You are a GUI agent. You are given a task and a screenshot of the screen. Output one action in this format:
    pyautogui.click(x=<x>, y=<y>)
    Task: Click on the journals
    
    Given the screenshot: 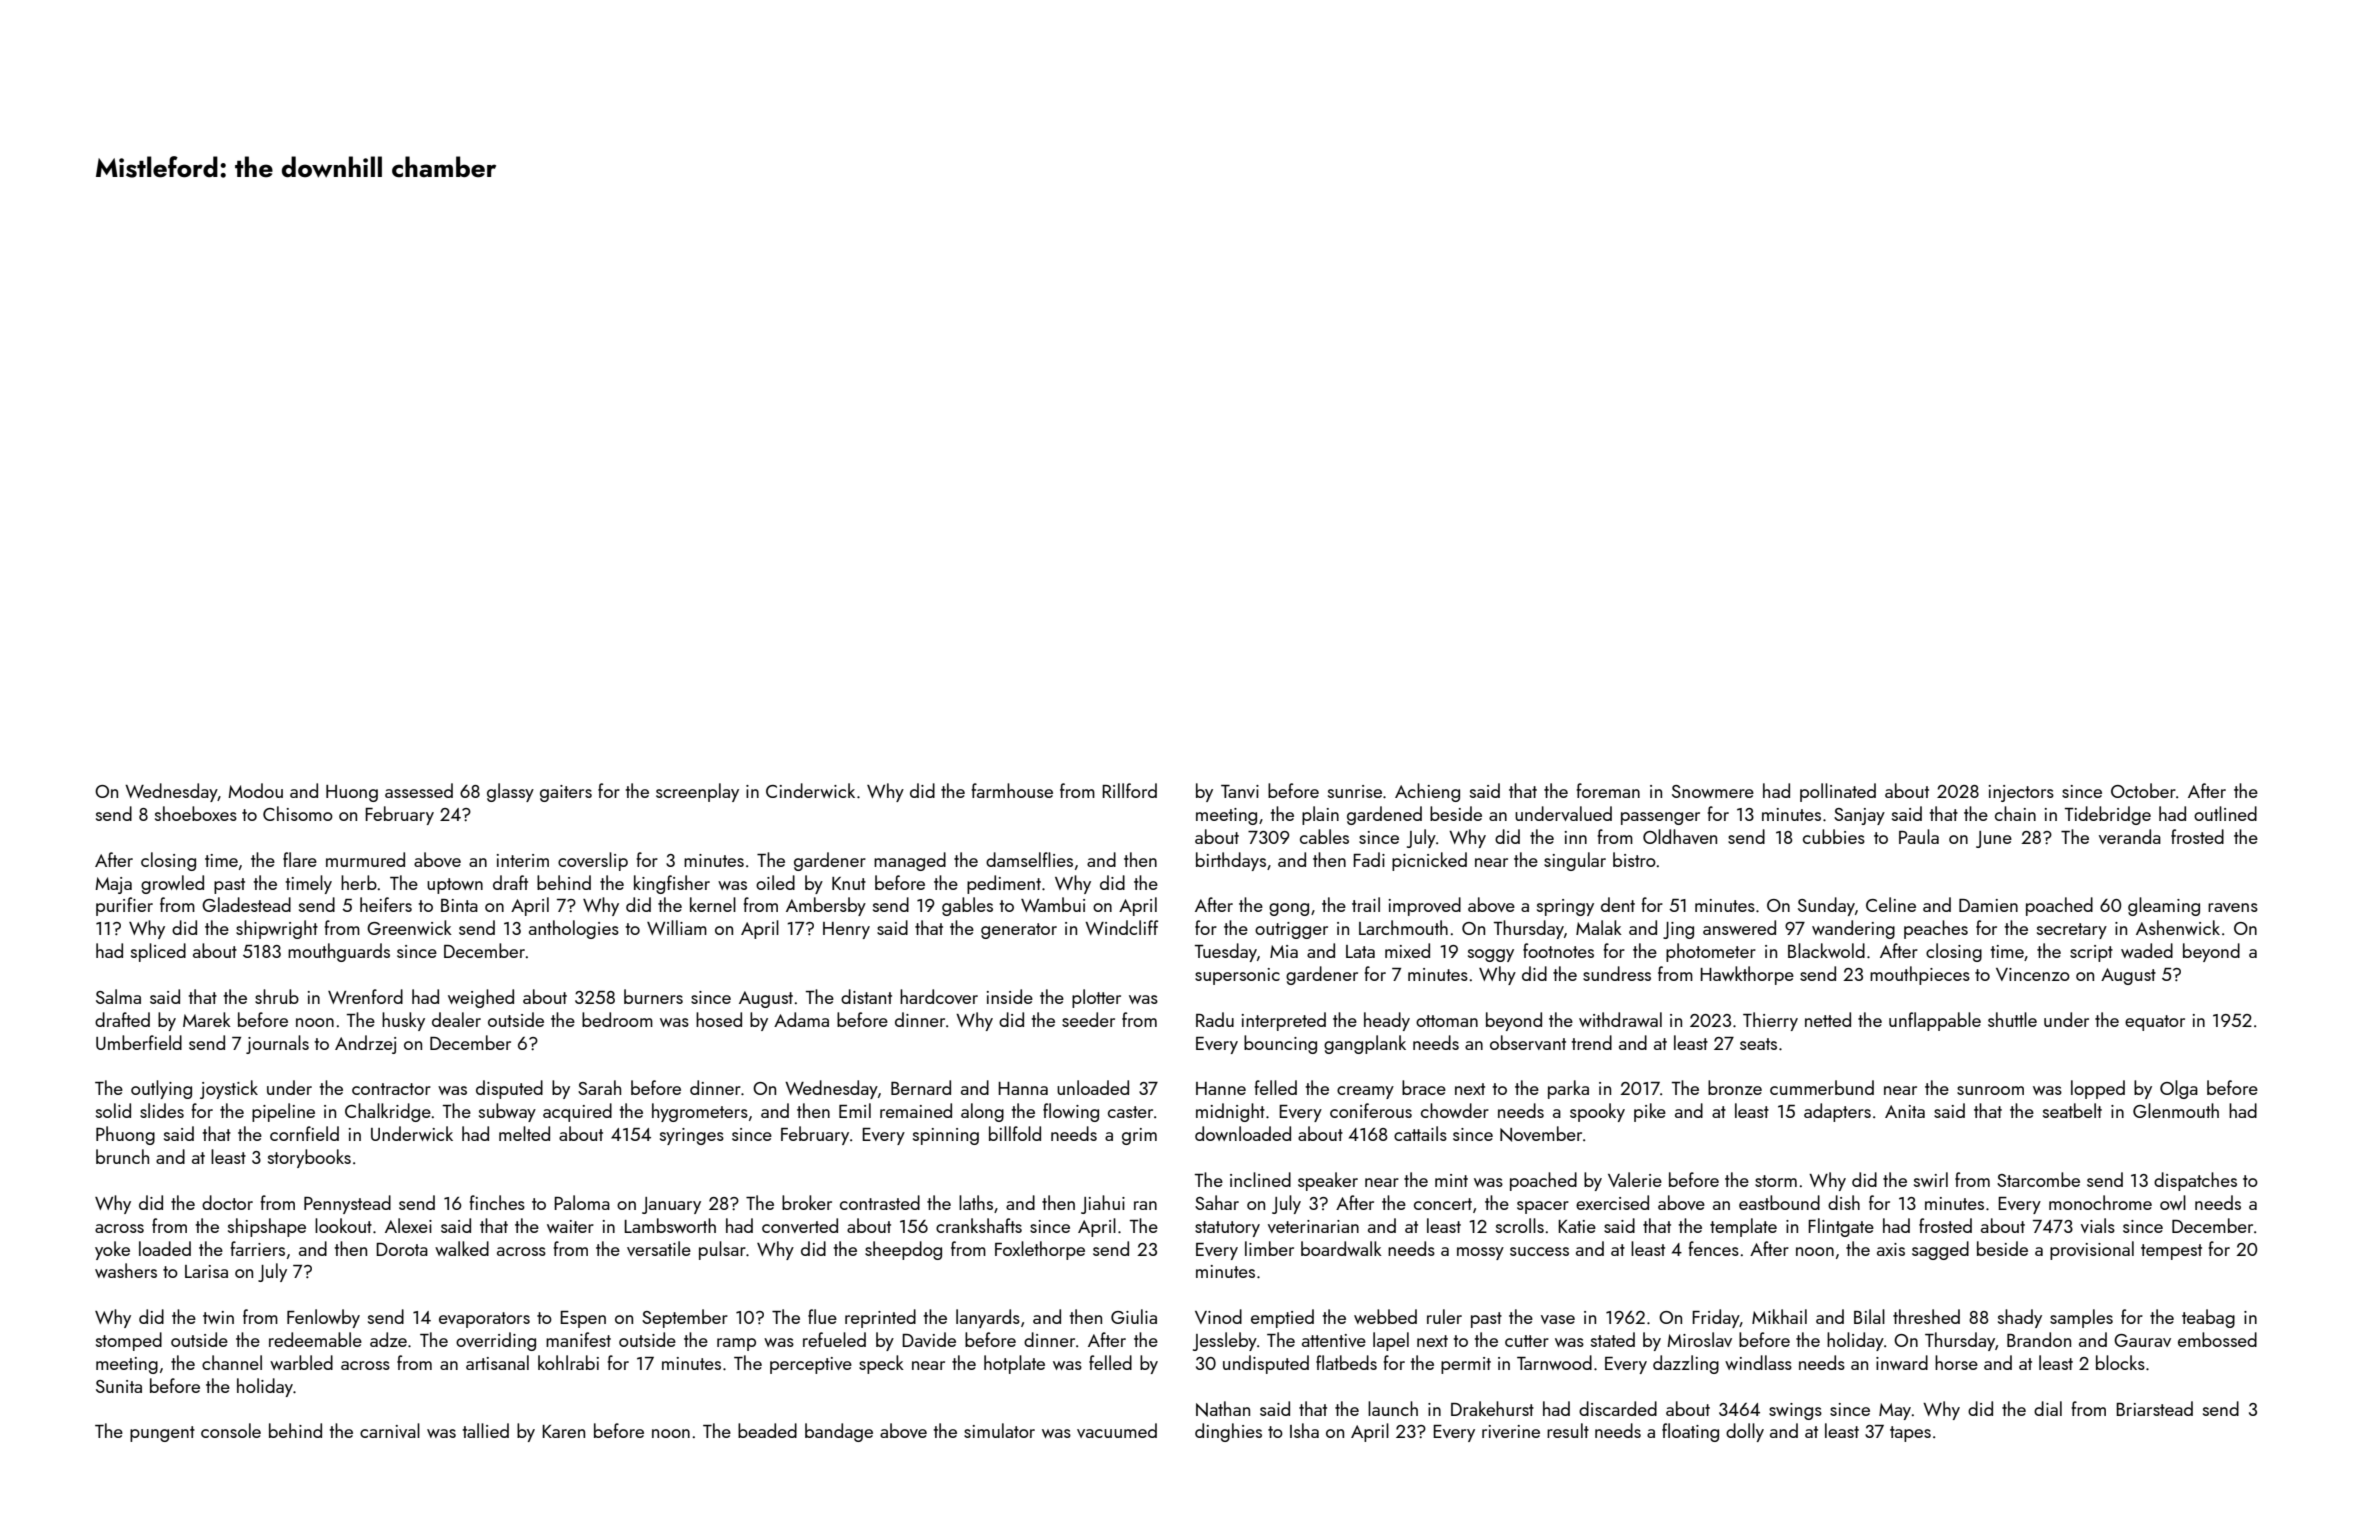 What is the action you would take?
    pyautogui.click(x=277, y=1044)
